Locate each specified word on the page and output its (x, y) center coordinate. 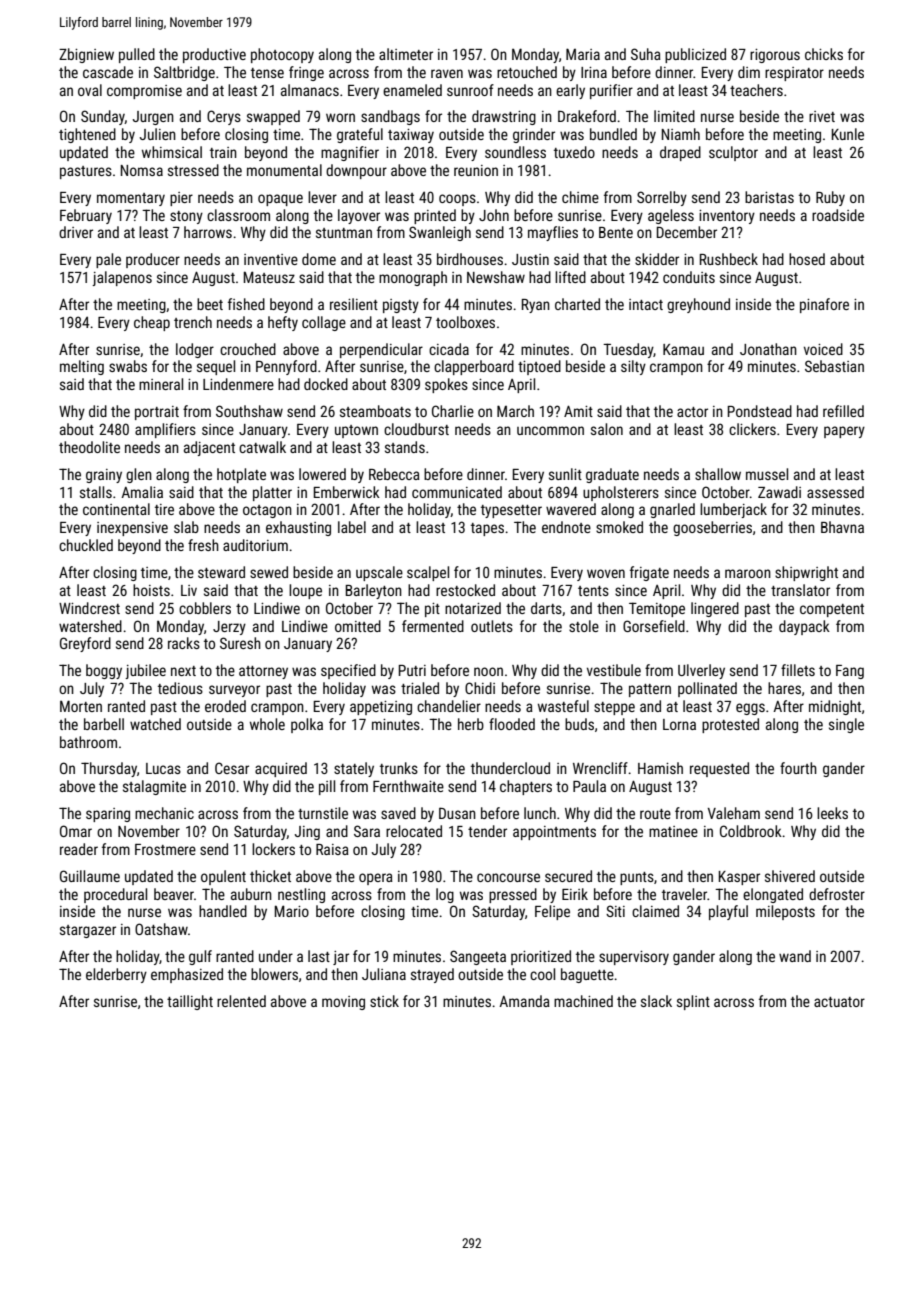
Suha (646, 54)
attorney (263, 672)
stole (584, 626)
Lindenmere (238, 384)
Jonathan (768, 349)
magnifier (350, 153)
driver (76, 232)
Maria (583, 54)
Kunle (848, 134)
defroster (837, 894)
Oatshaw (161, 929)
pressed (513, 895)
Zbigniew (86, 55)
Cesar (232, 768)
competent (832, 610)
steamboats (375, 411)
